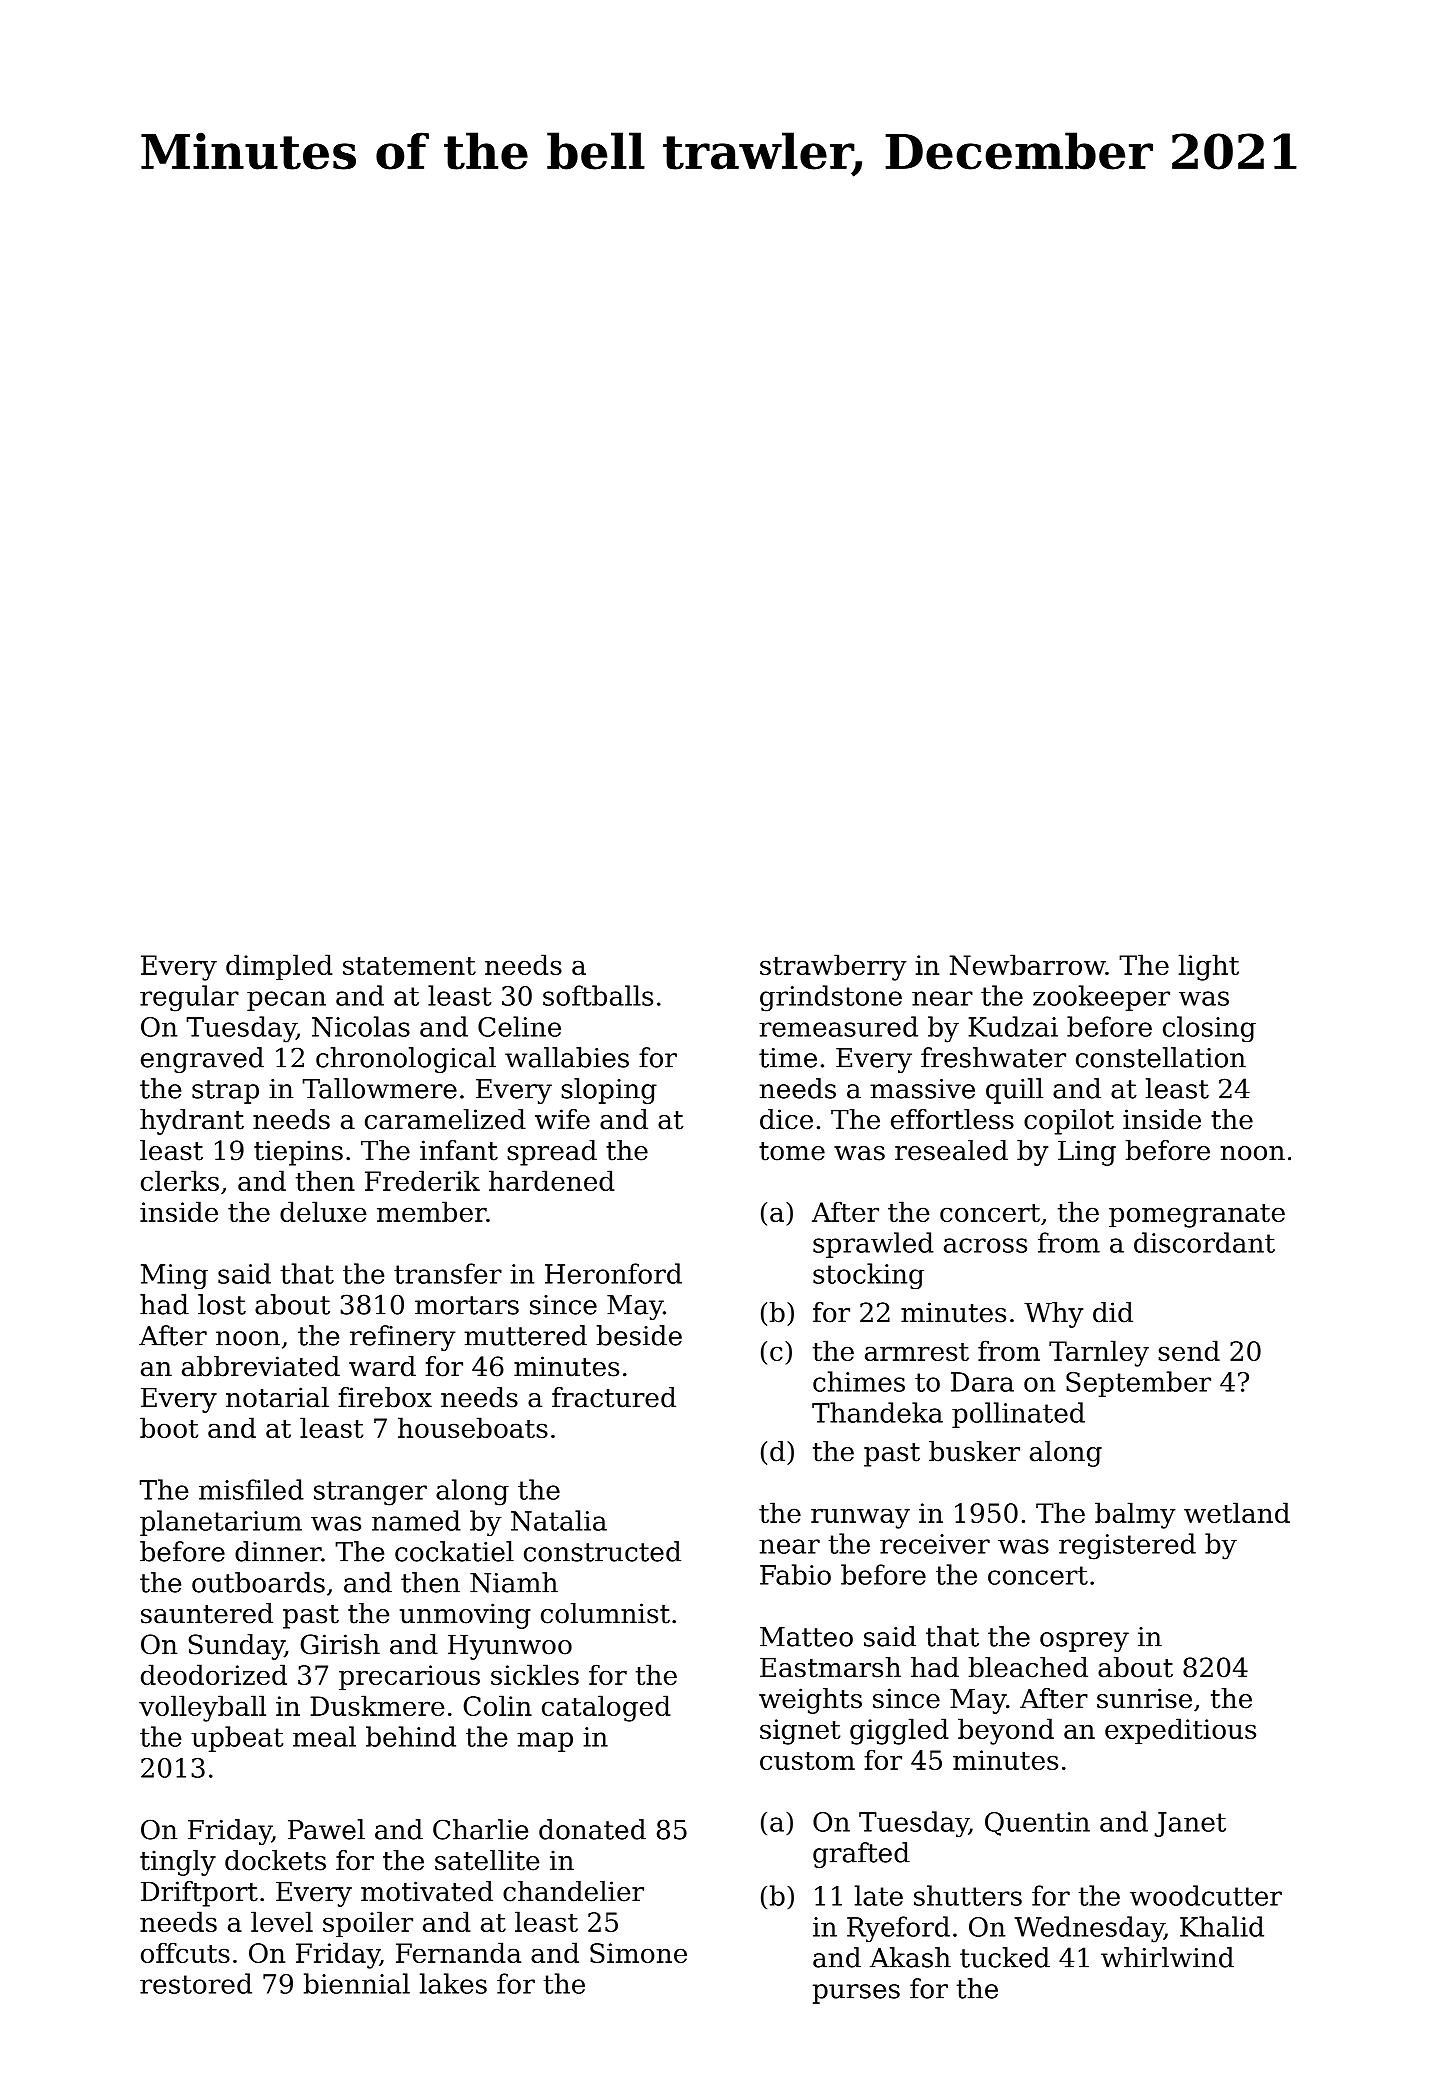 Image resolution: width=1450 pixels, height=2100 pixels. What do you see at coordinates (185, 1952) in the page?
I see `offcuts` at bounding box center [185, 1952].
